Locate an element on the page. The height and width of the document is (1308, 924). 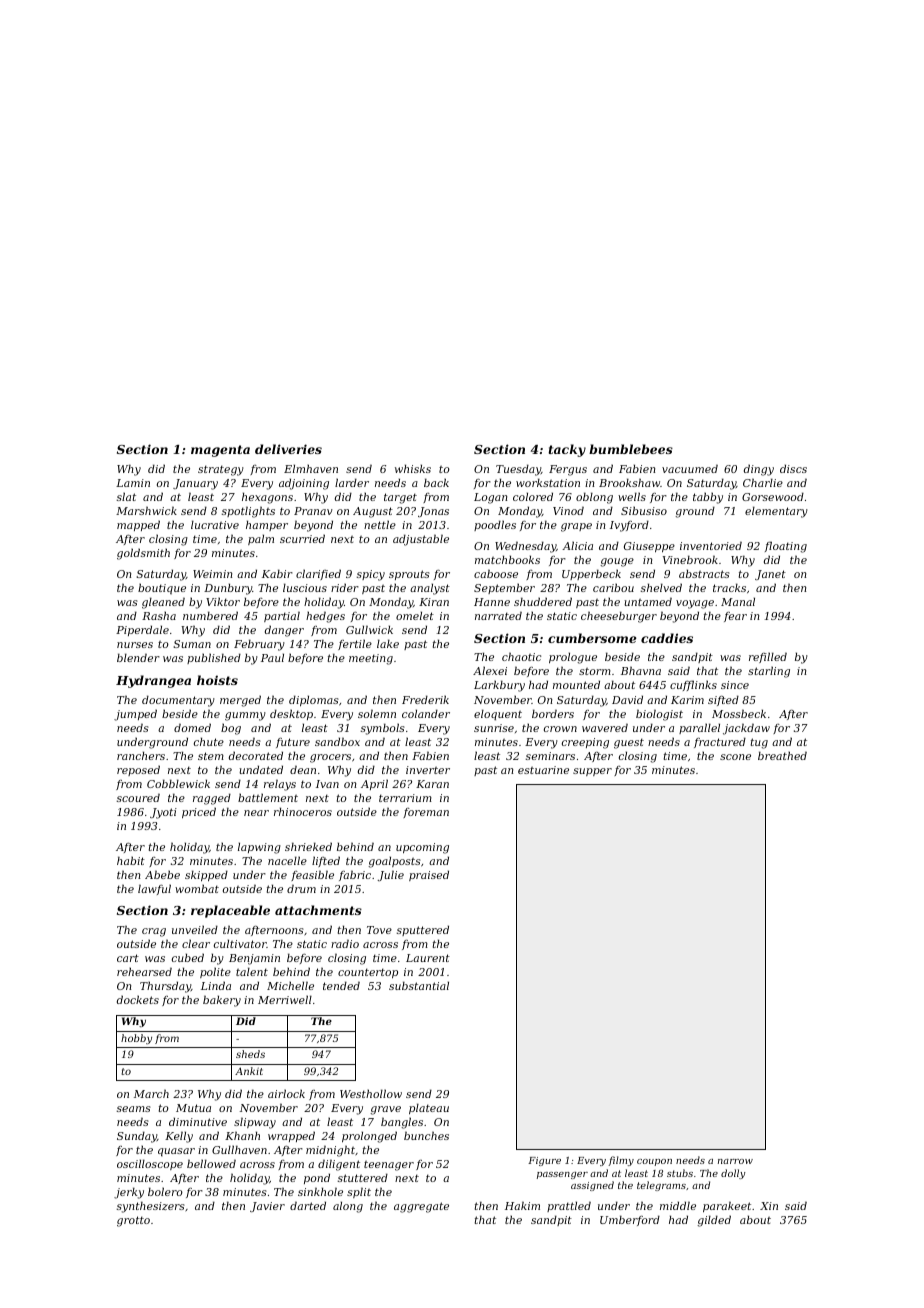
Figure is located at coordinates (544, 1161).
